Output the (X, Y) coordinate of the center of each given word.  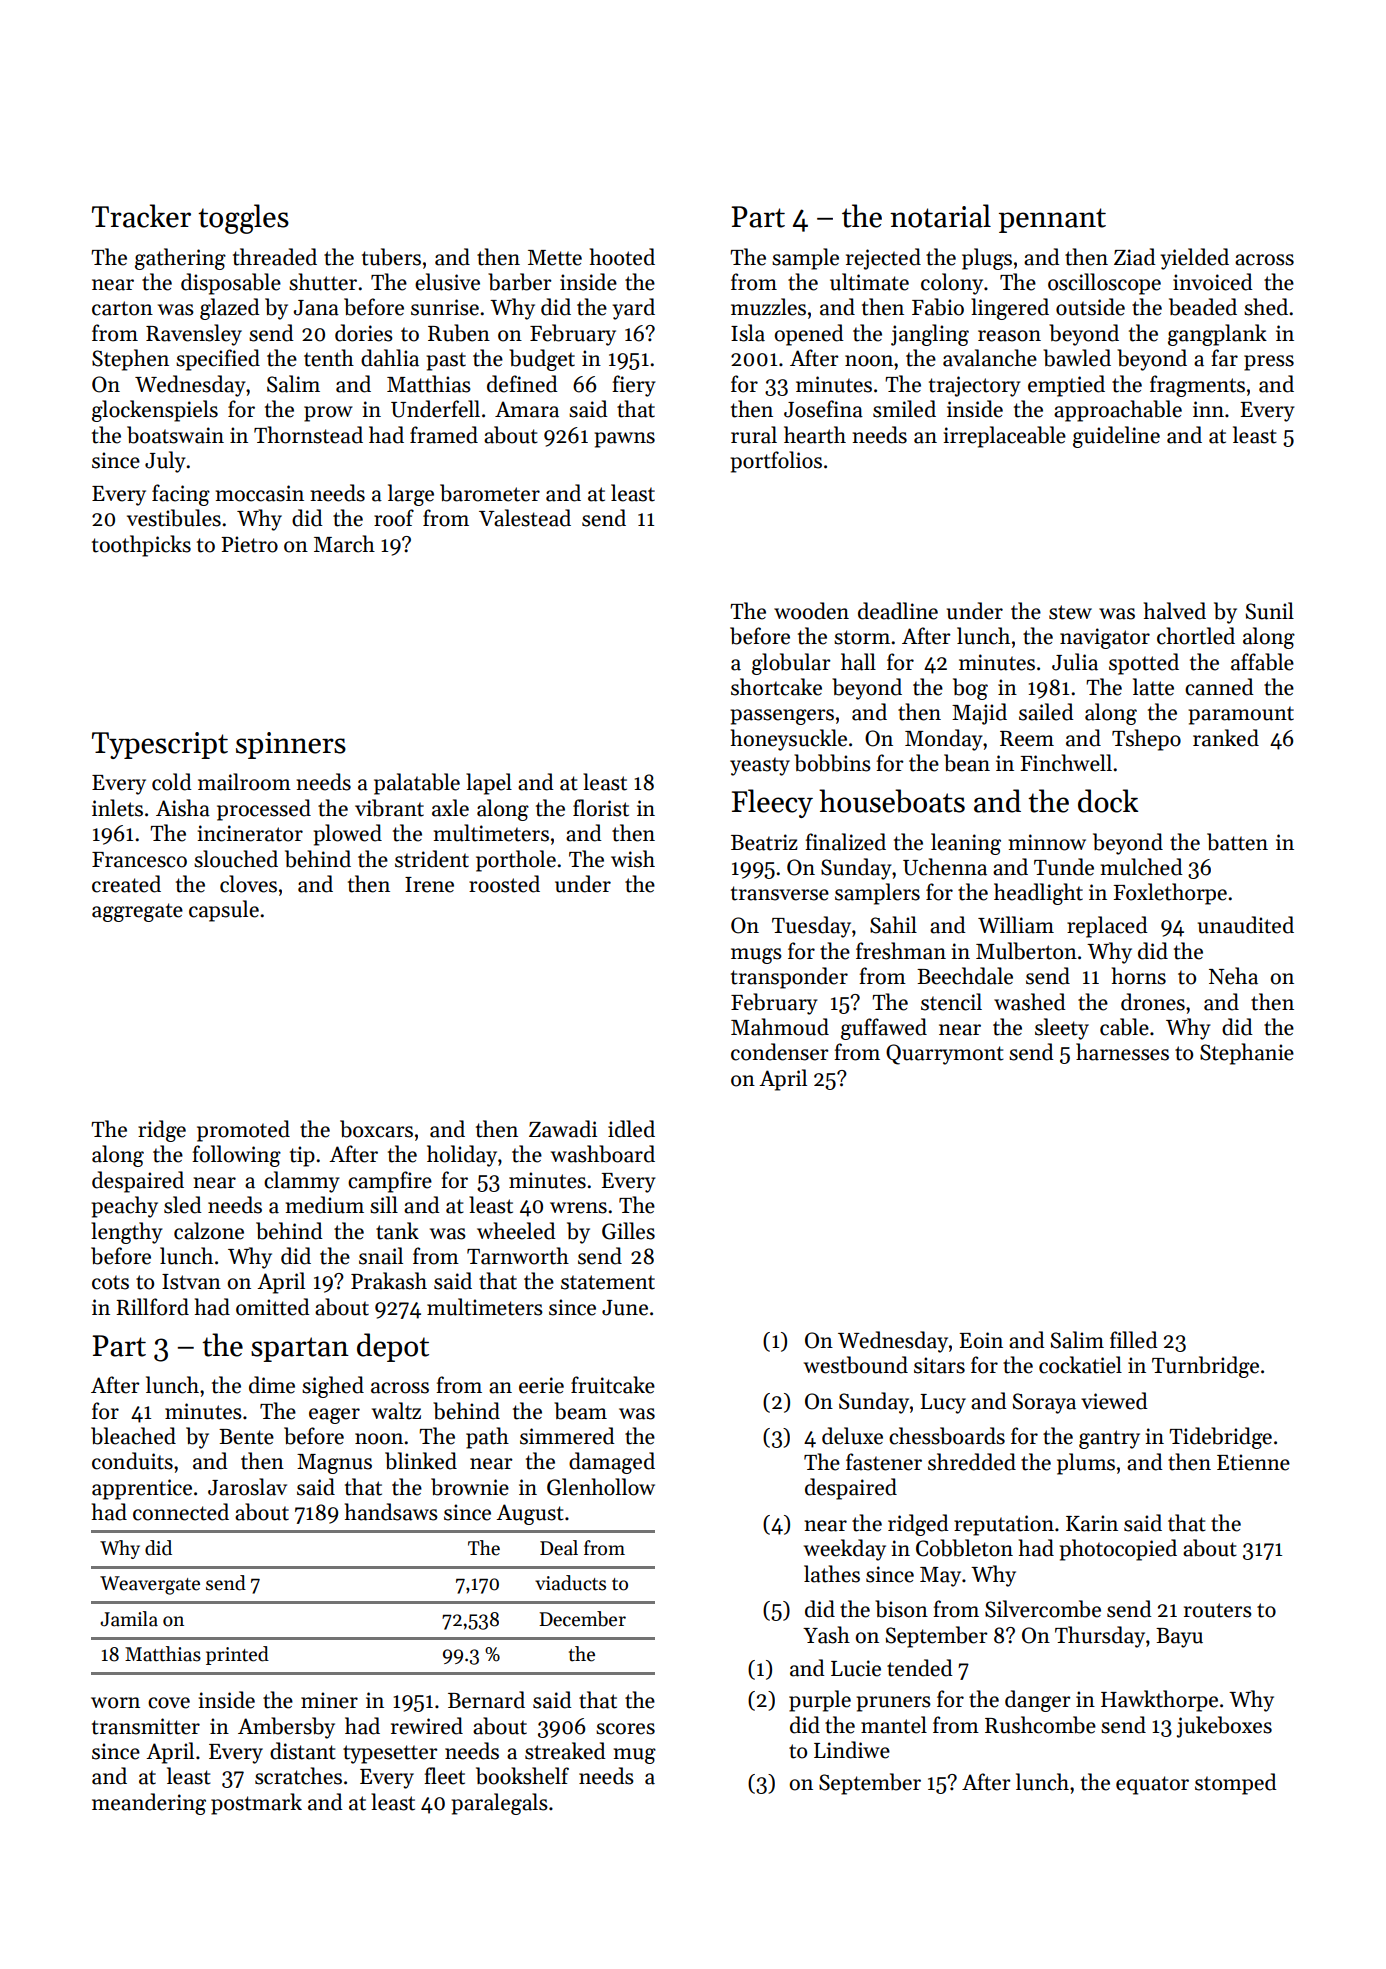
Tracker (141, 216)
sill (384, 1205)
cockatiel (1080, 1365)
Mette (555, 258)
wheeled (516, 1231)
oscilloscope (1104, 284)
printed (237, 1655)
